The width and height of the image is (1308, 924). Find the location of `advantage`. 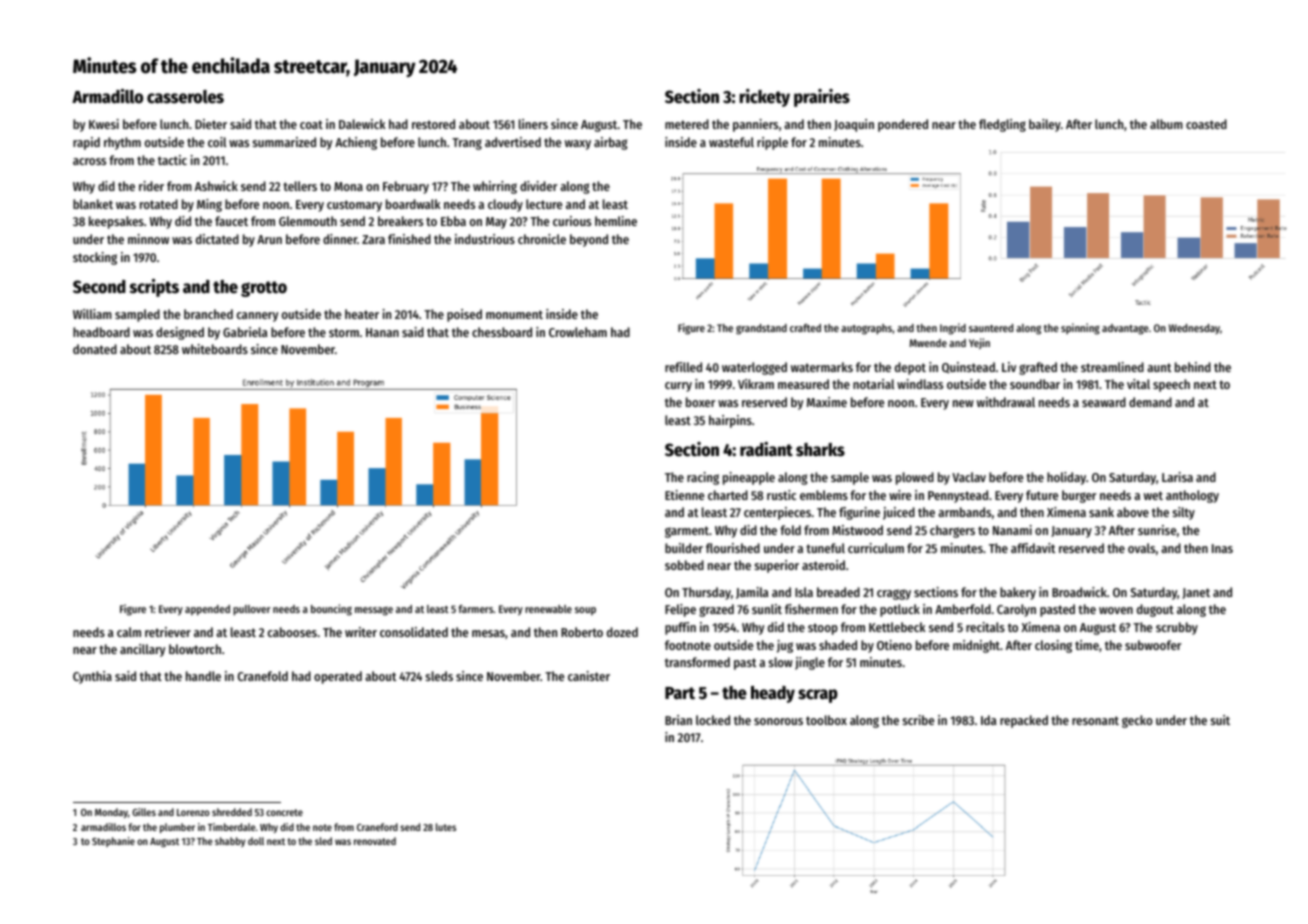

advantage is located at coordinates (1125, 329).
